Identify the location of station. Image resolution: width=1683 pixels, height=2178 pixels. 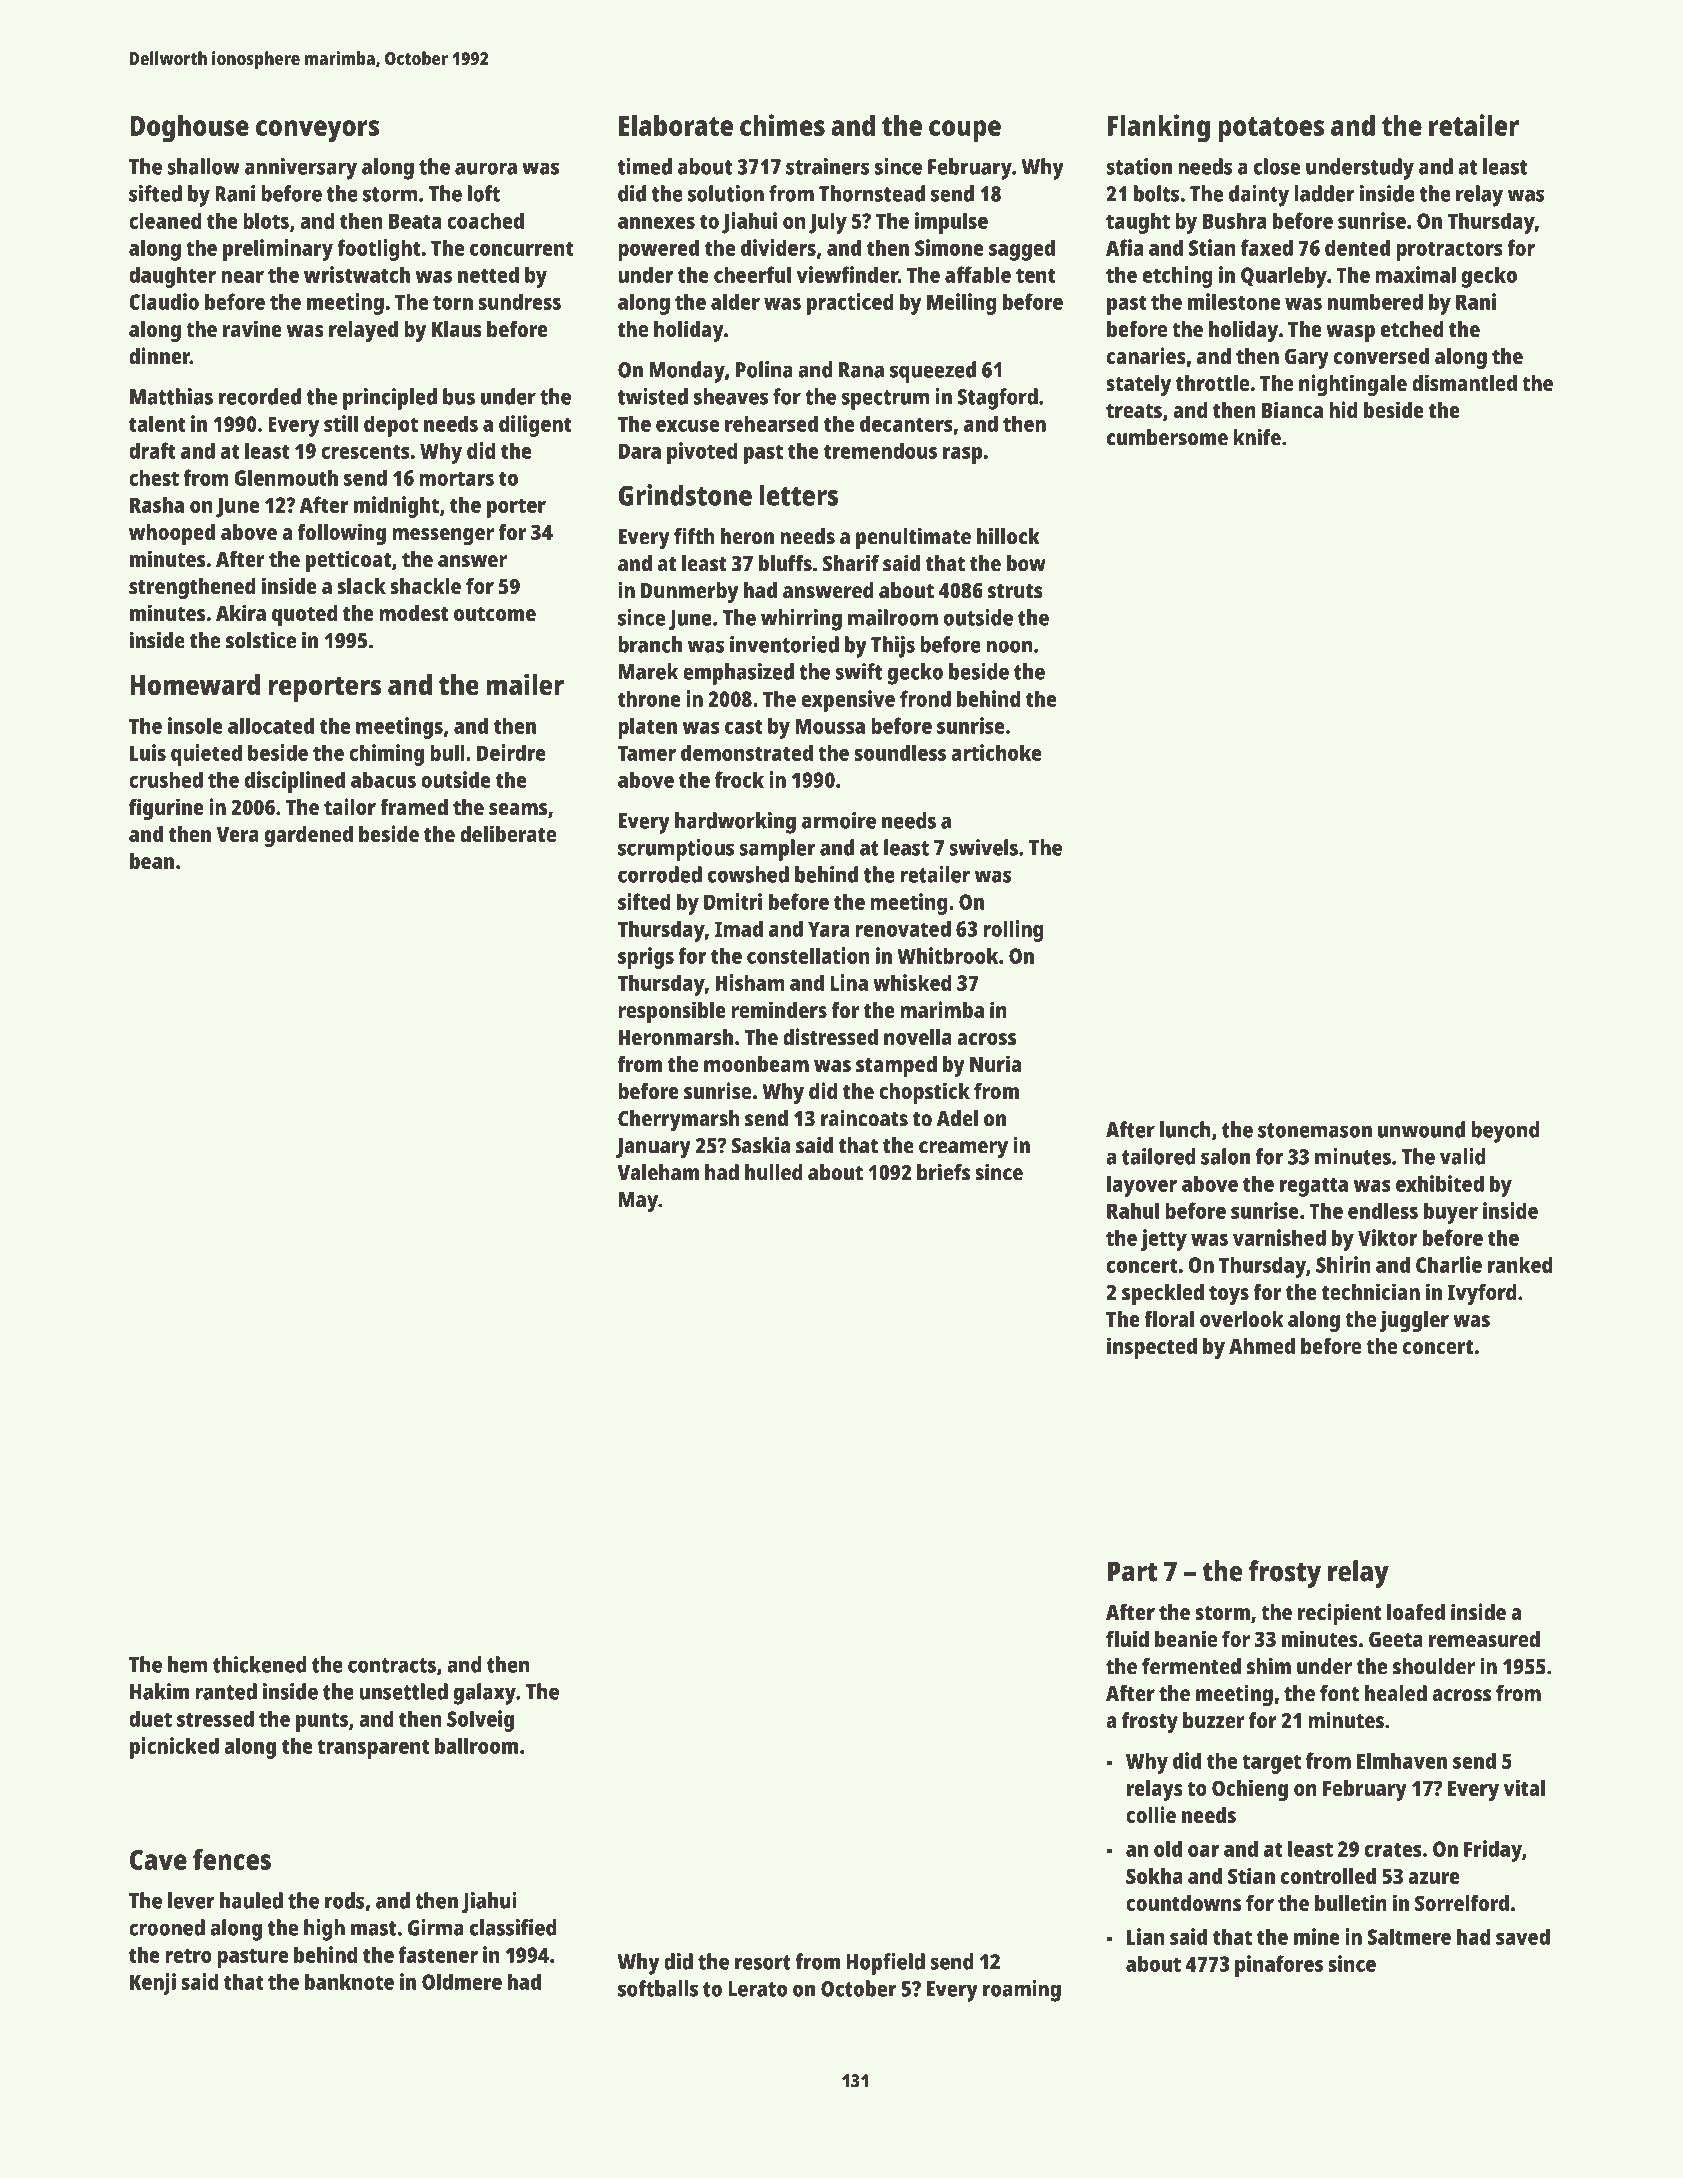
(1139, 166).
